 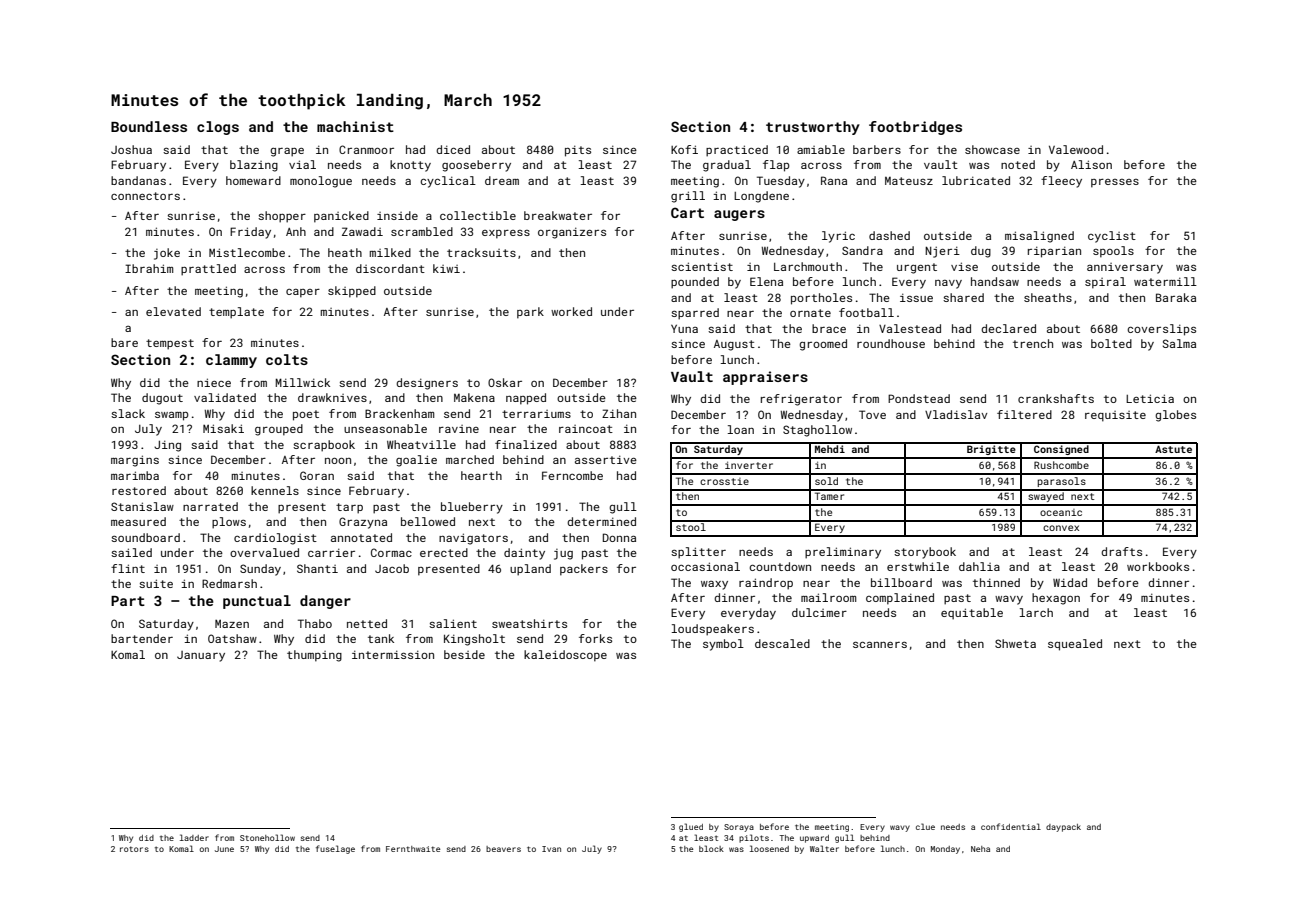 I want to click on declared, so click(x=1008, y=328).
